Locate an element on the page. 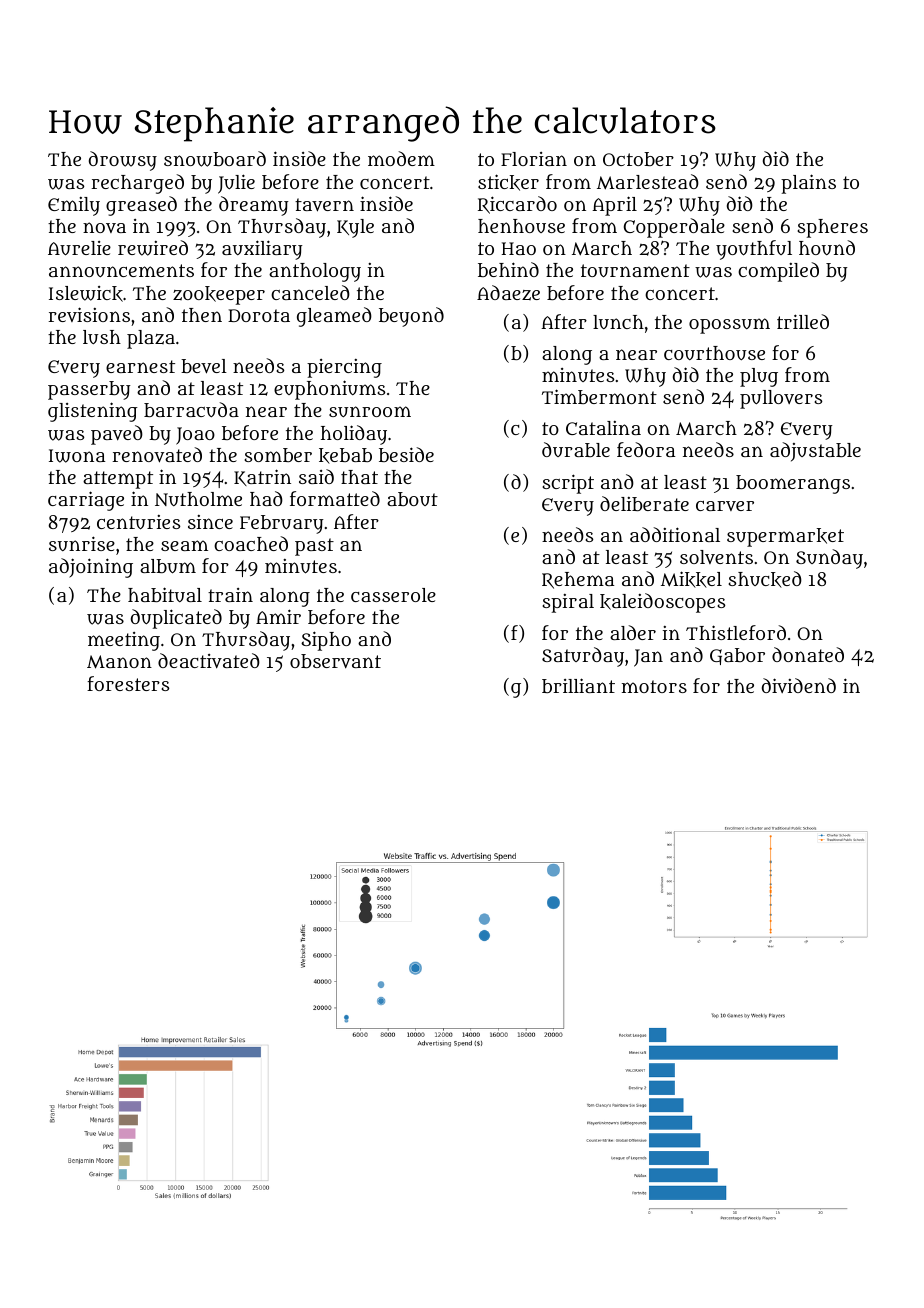 The image size is (924, 1308). Dorota is located at coordinates (259, 315).
